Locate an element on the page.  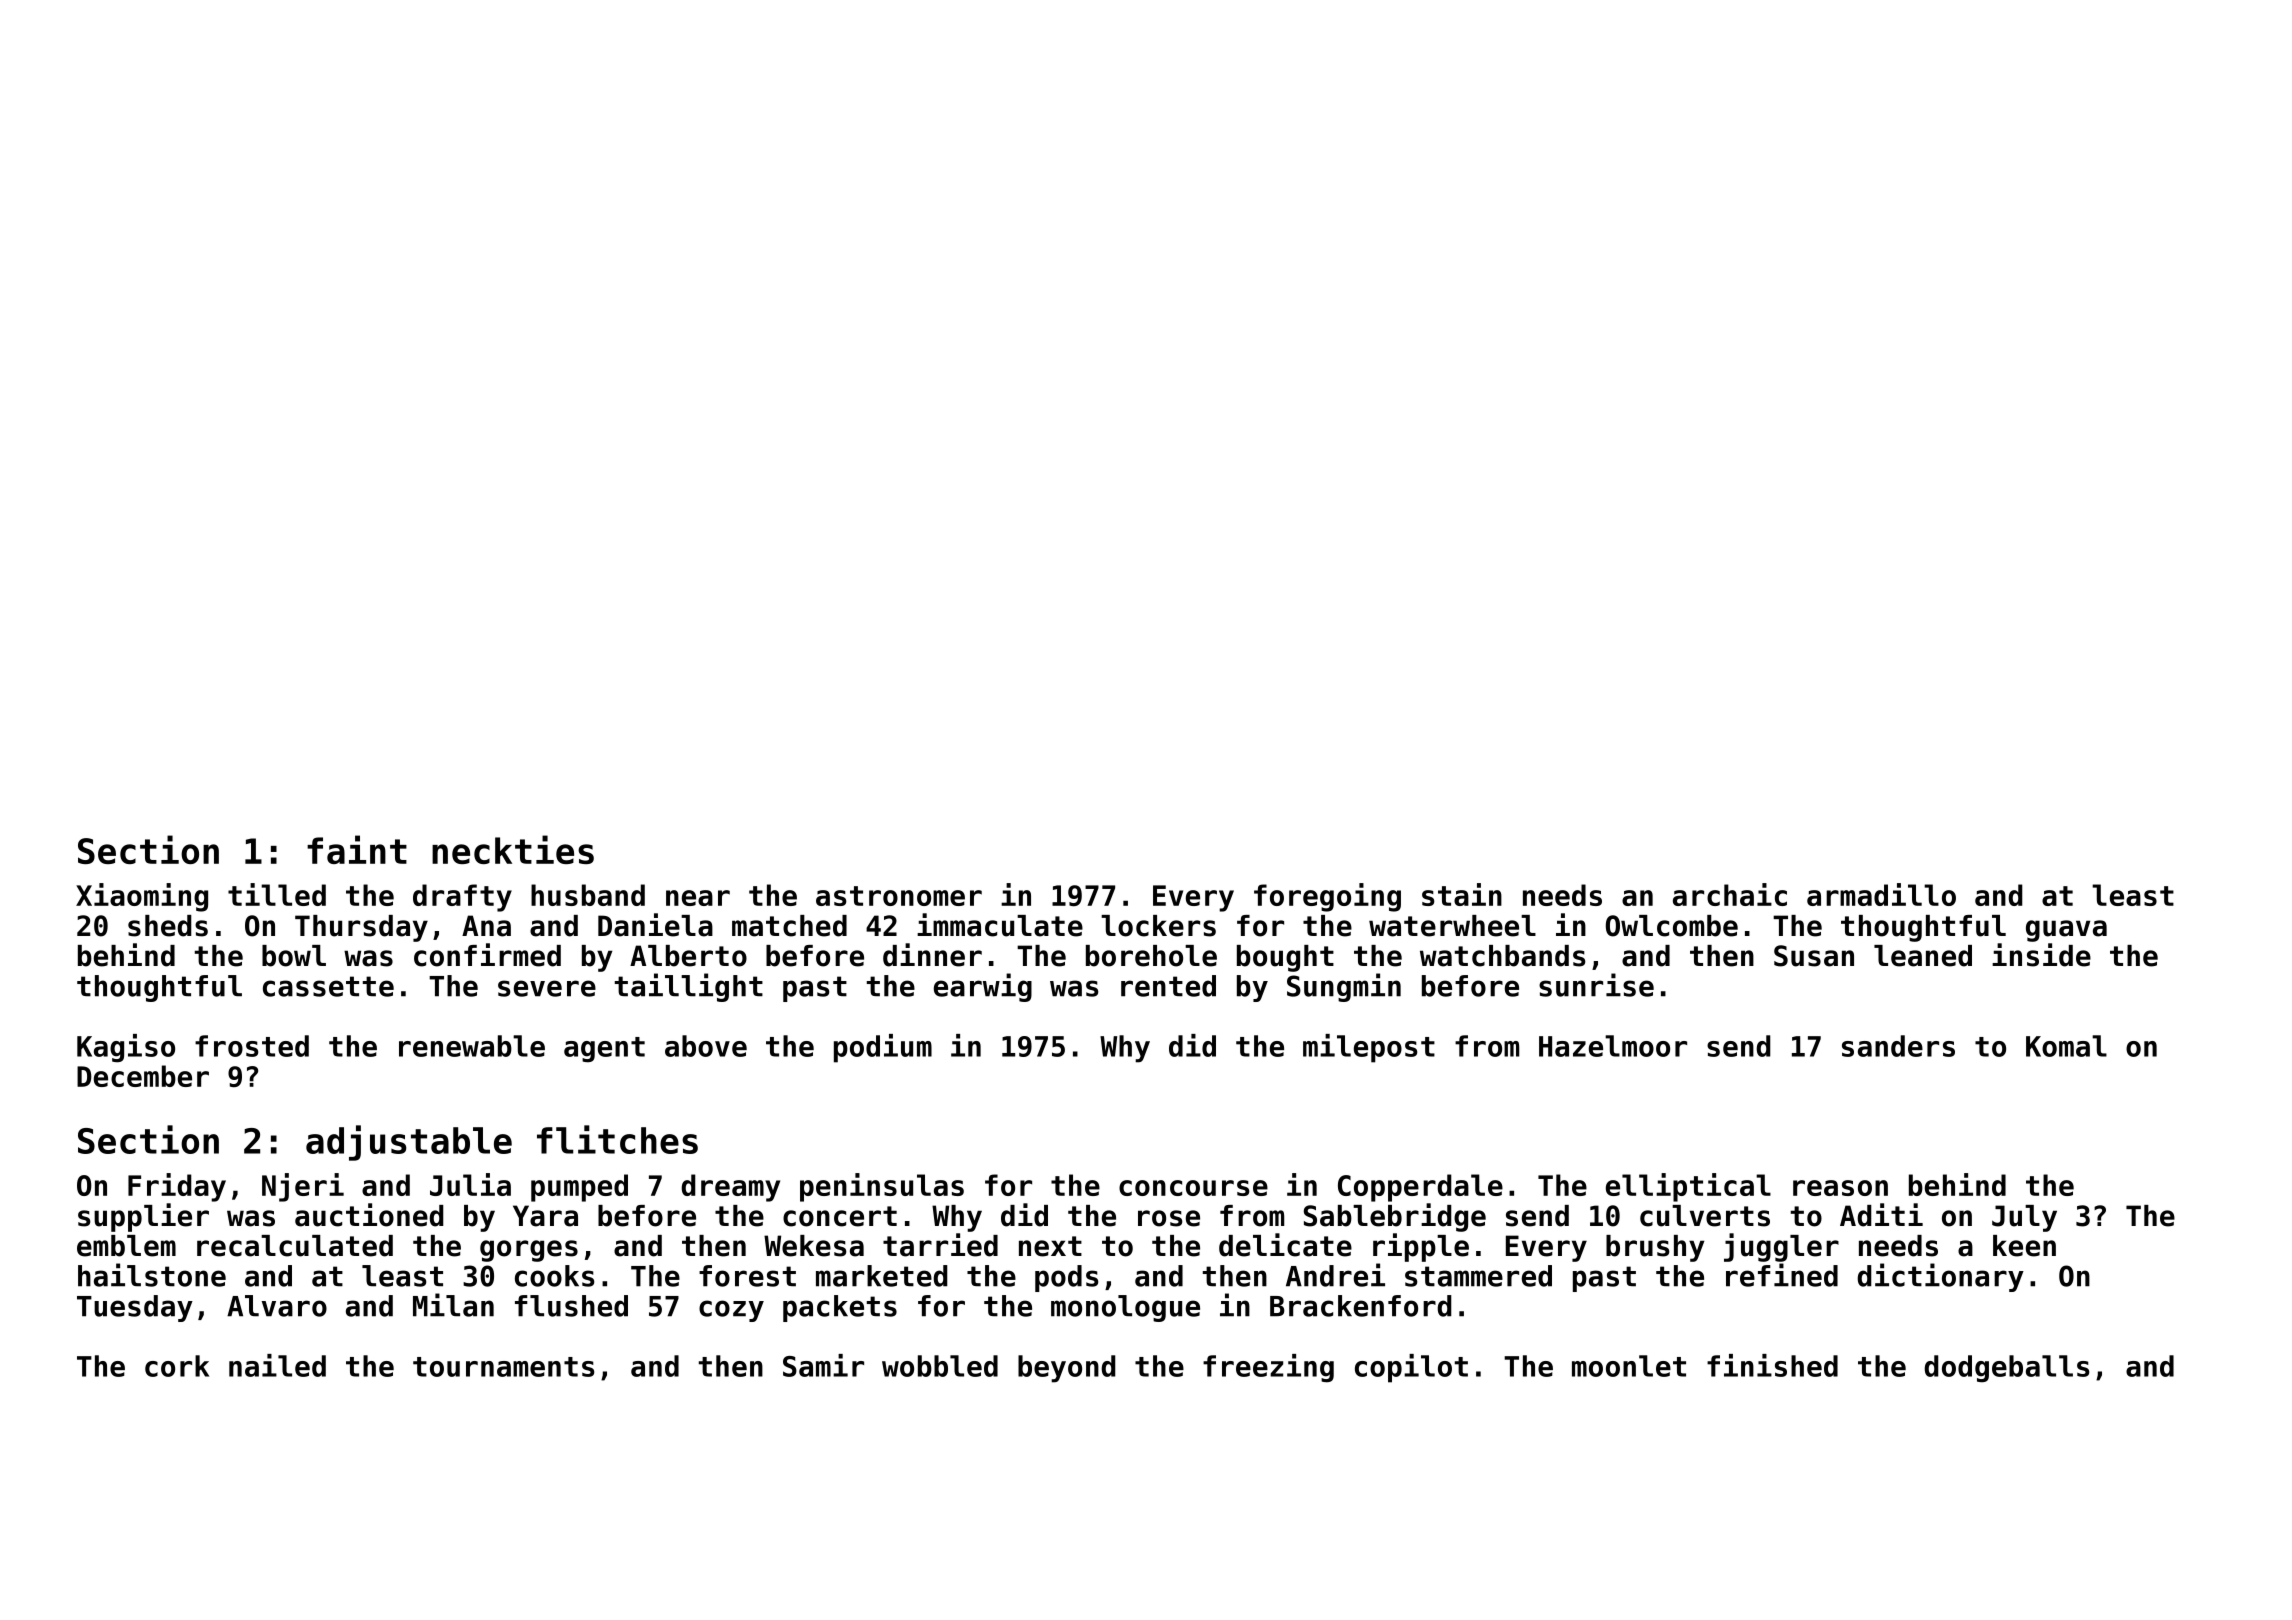
beyond is located at coordinates (1067, 1369).
